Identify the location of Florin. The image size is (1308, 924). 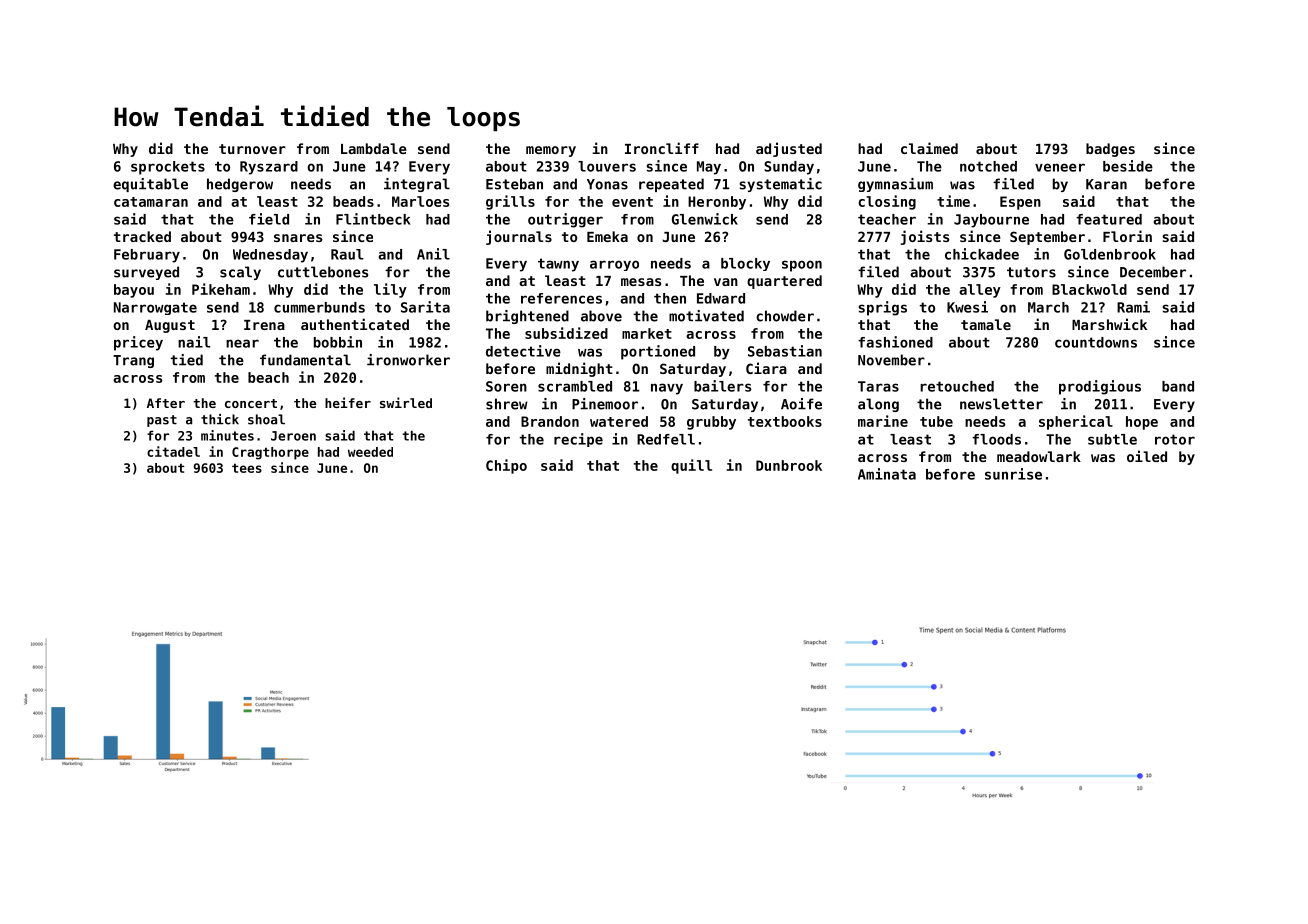
(1127, 236).
